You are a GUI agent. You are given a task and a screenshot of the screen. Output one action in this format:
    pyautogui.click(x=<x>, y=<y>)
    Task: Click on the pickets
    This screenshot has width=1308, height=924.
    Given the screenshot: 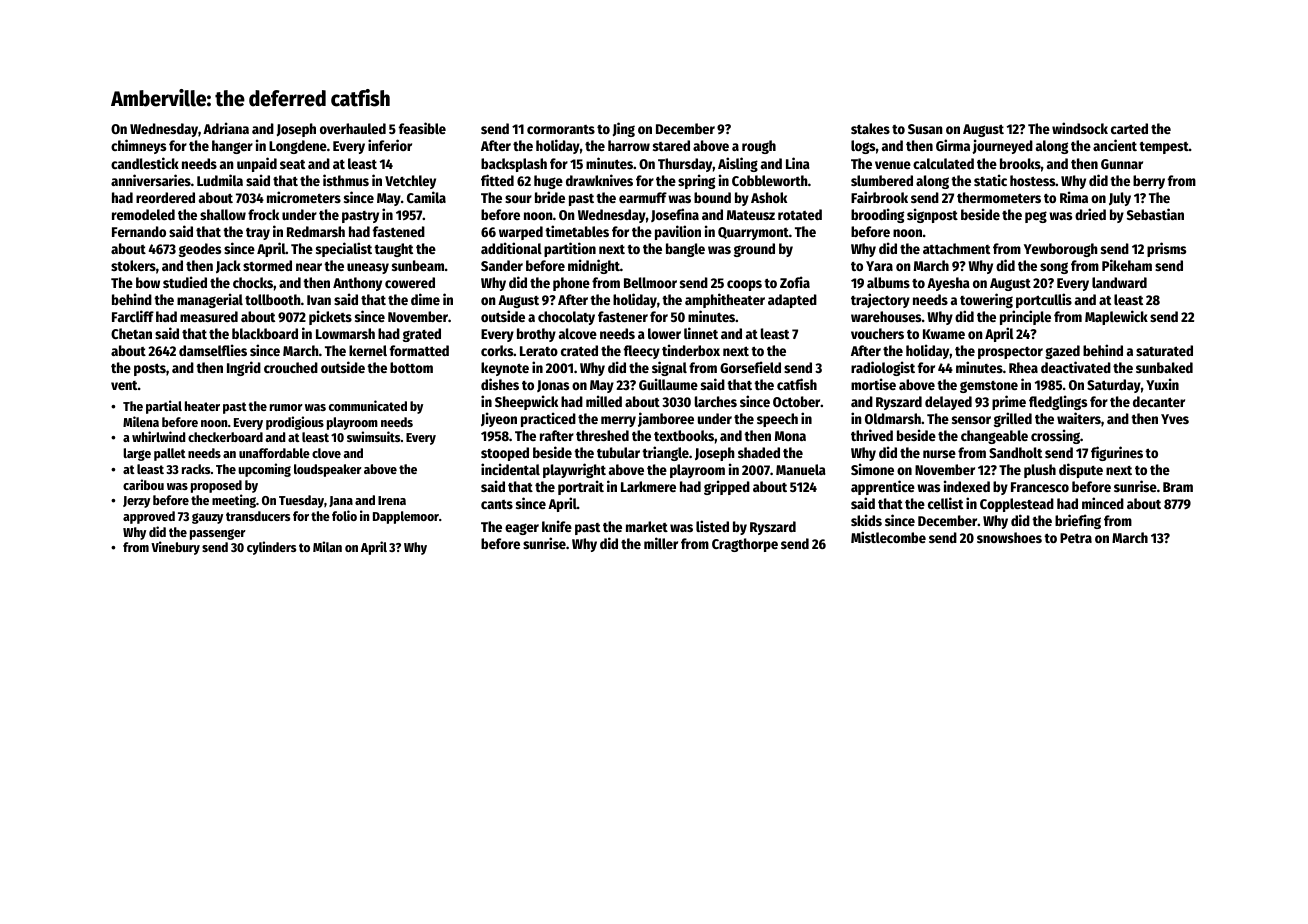 What is the action you would take?
    pyautogui.click(x=330, y=317)
